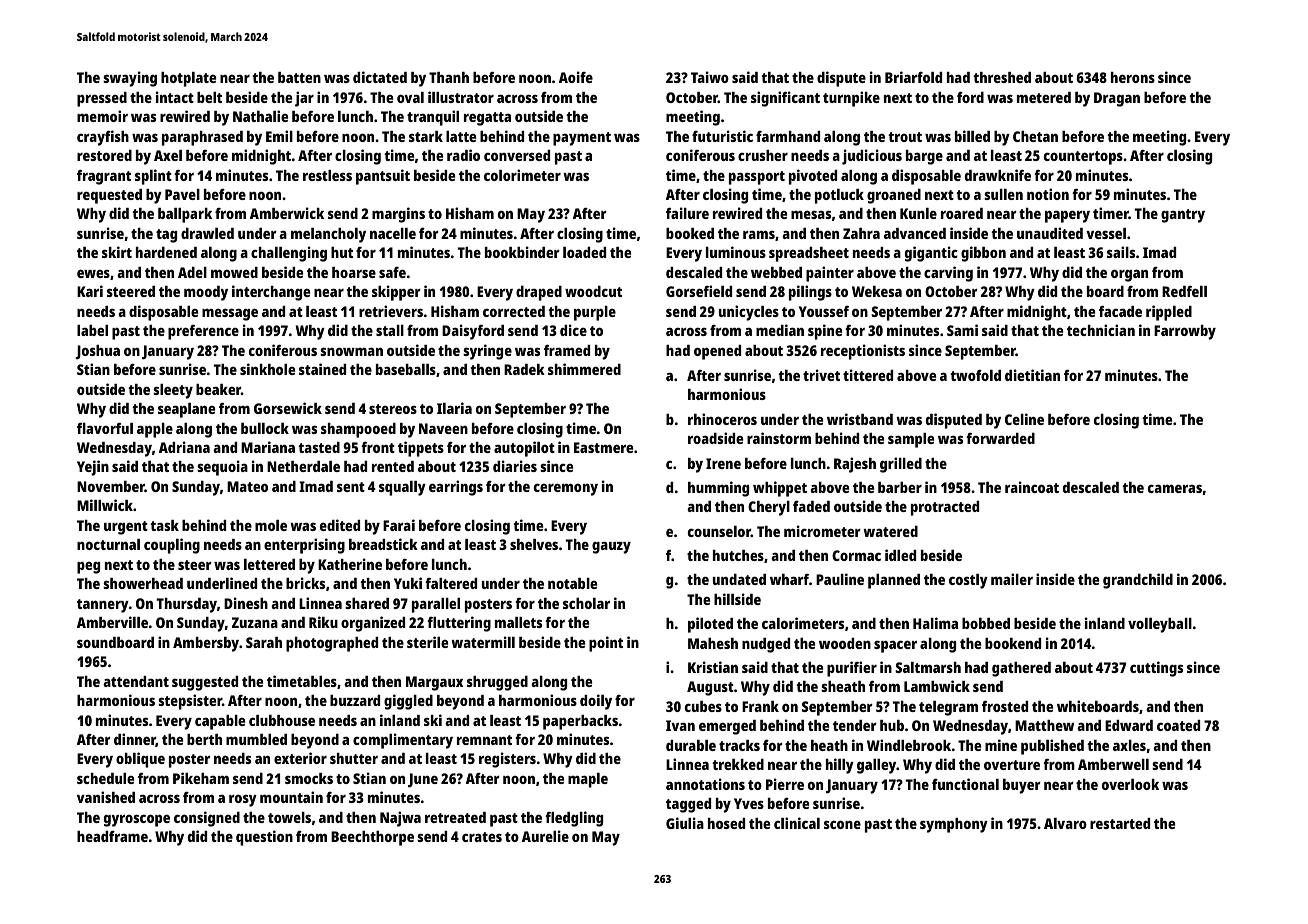 This image has height=924, width=1308. What do you see at coordinates (1175, 488) in the image?
I see `cameras` at bounding box center [1175, 488].
